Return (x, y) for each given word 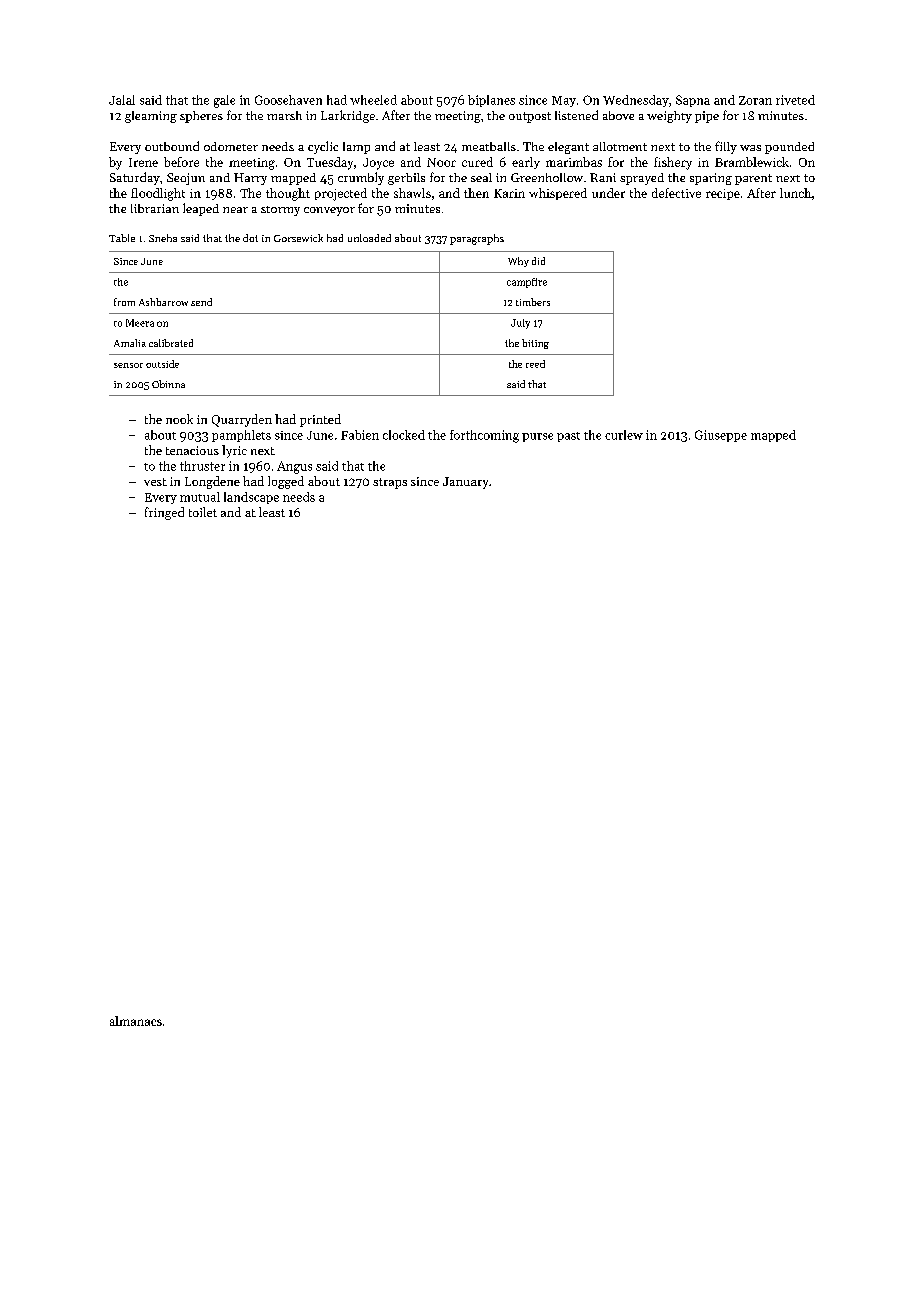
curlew (624, 435)
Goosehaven (288, 100)
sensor (128, 365)
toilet (203, 512)
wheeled (373, 100)
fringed (164, 513)
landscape (251, 498)
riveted (795, 100)
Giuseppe (721, 436)
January (465, 483)
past (568, 437)
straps (390, 483)
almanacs (136, 1021)
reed (535, 364)
